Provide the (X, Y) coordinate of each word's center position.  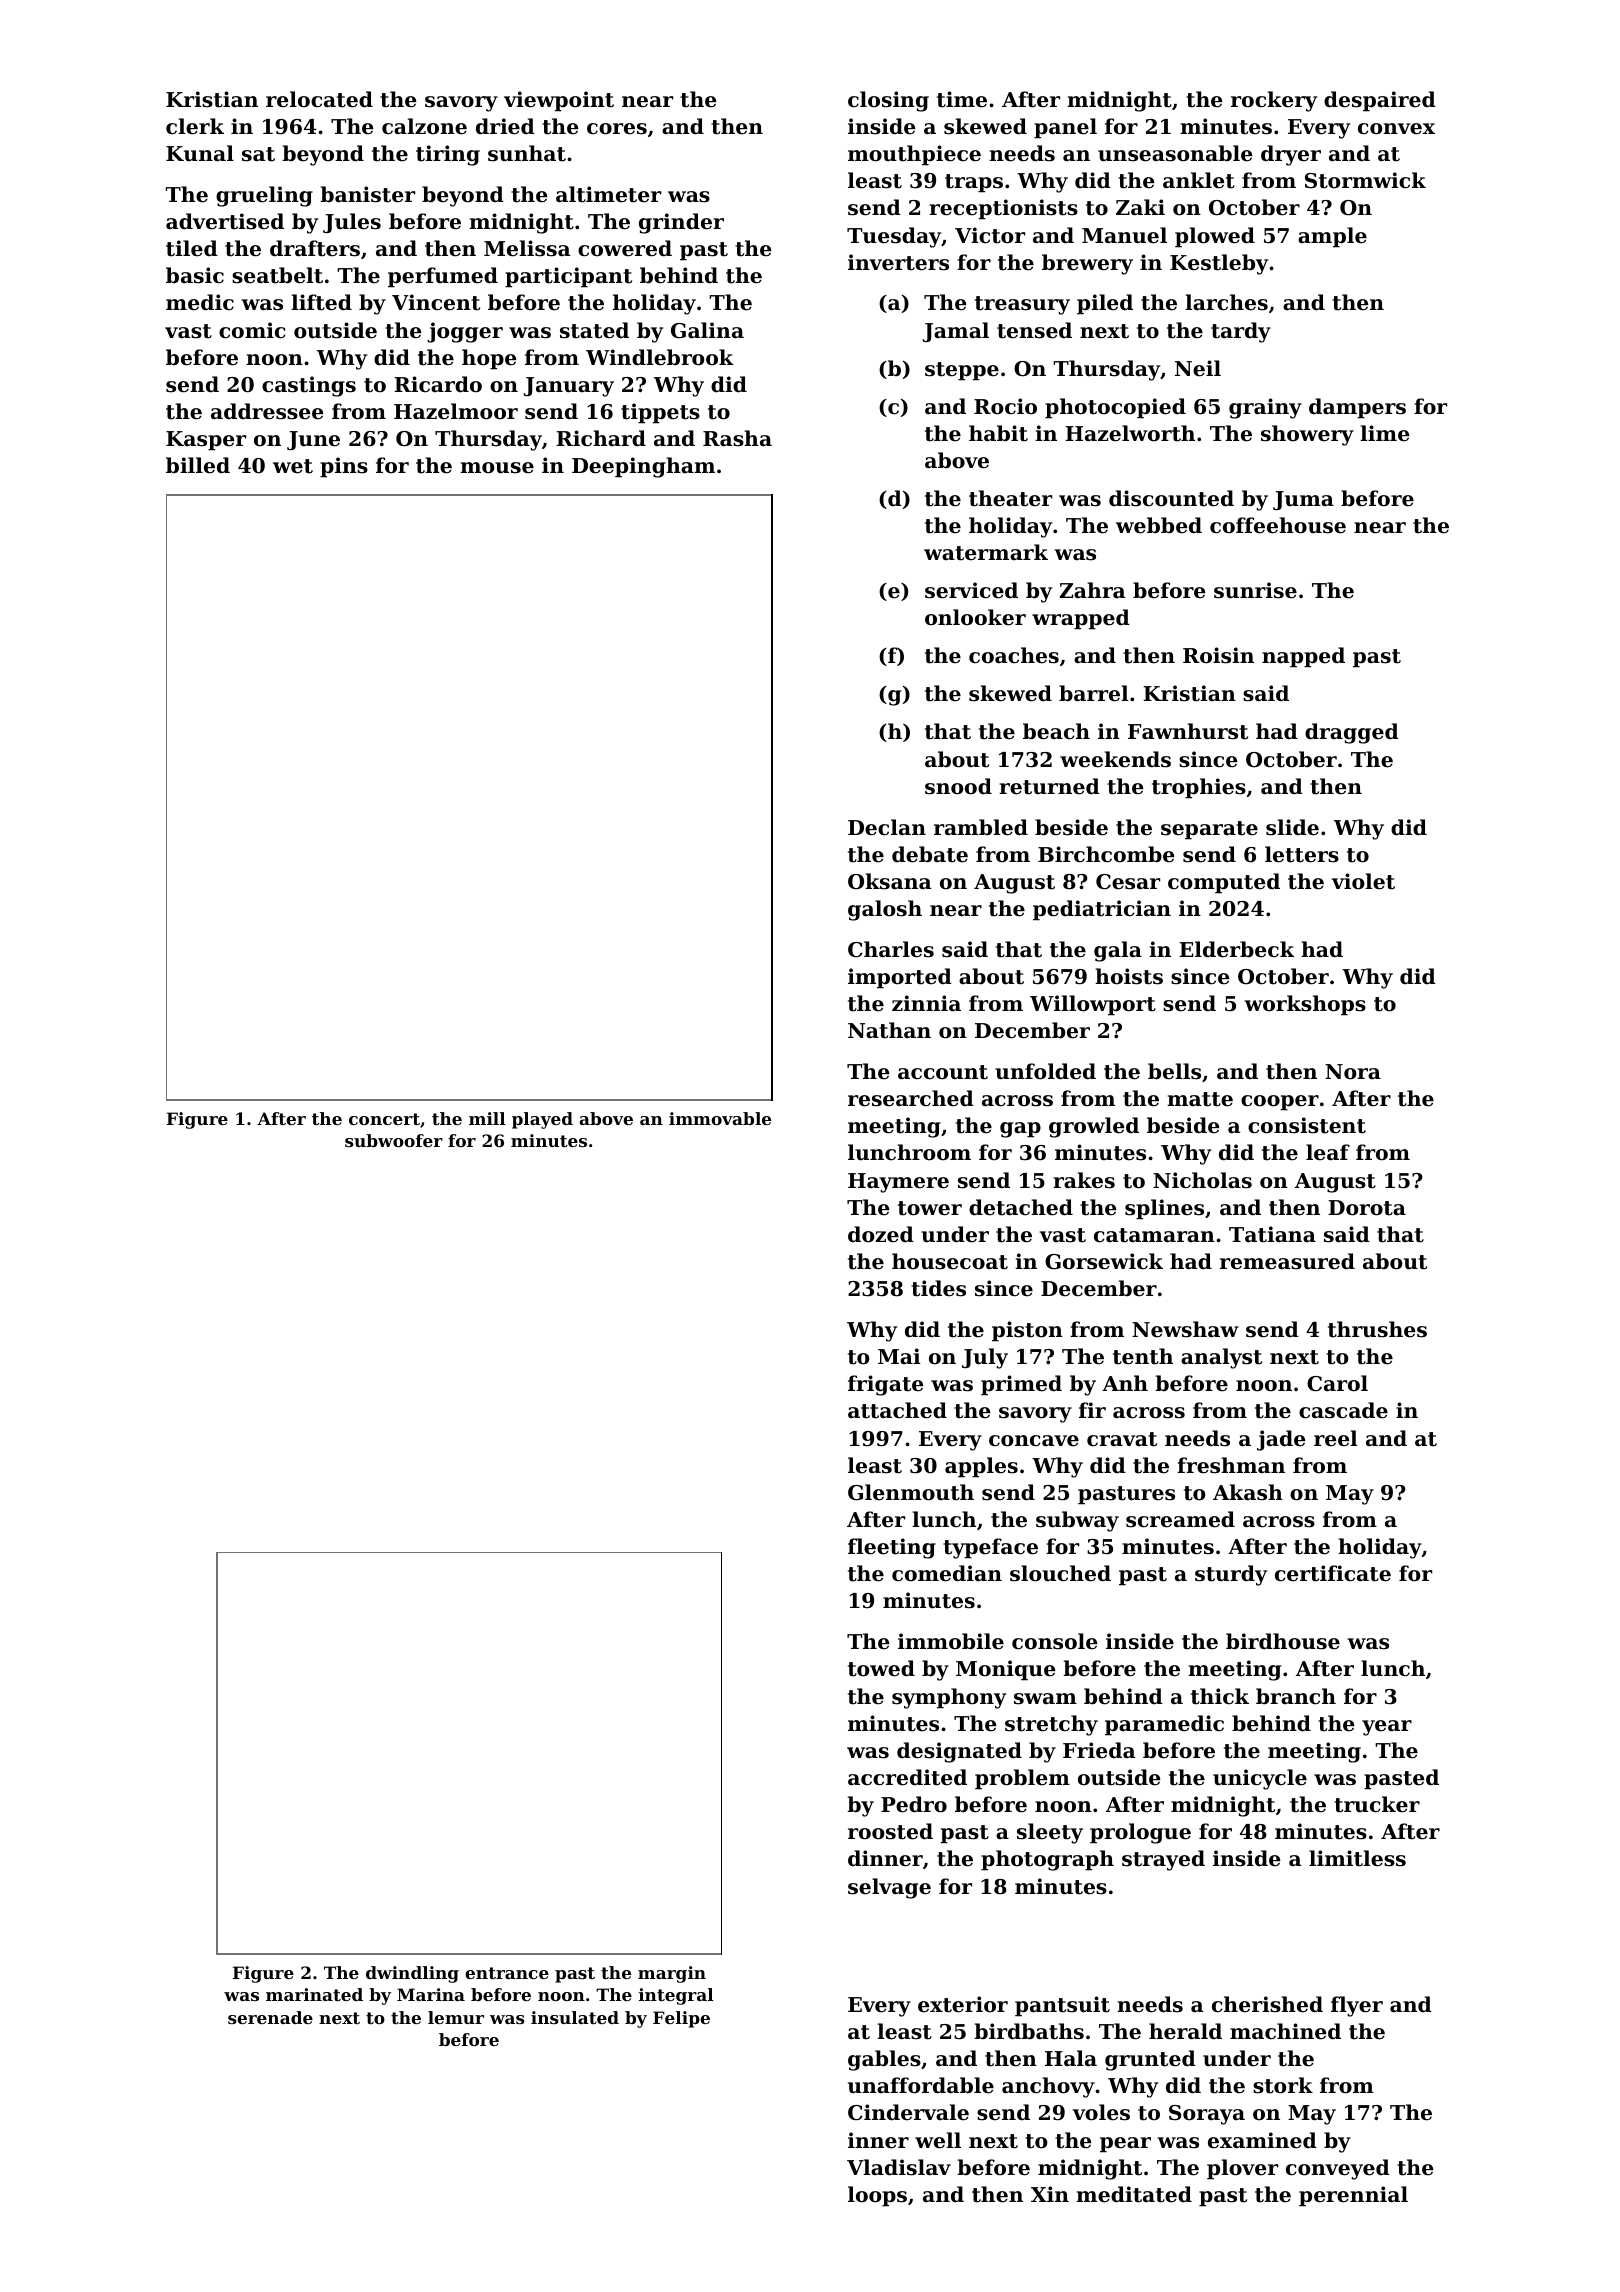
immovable (720, 1118)
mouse (497, 468)
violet (1363, 881)
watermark (986, 552)
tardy (1241, 332)
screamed (1180, 1519)
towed (881, 1668)
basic (195, 275)
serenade (270, 2017)
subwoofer (394, 1140)
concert (384, 1119)
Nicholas (1202, 1180)
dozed (881, 1234)
